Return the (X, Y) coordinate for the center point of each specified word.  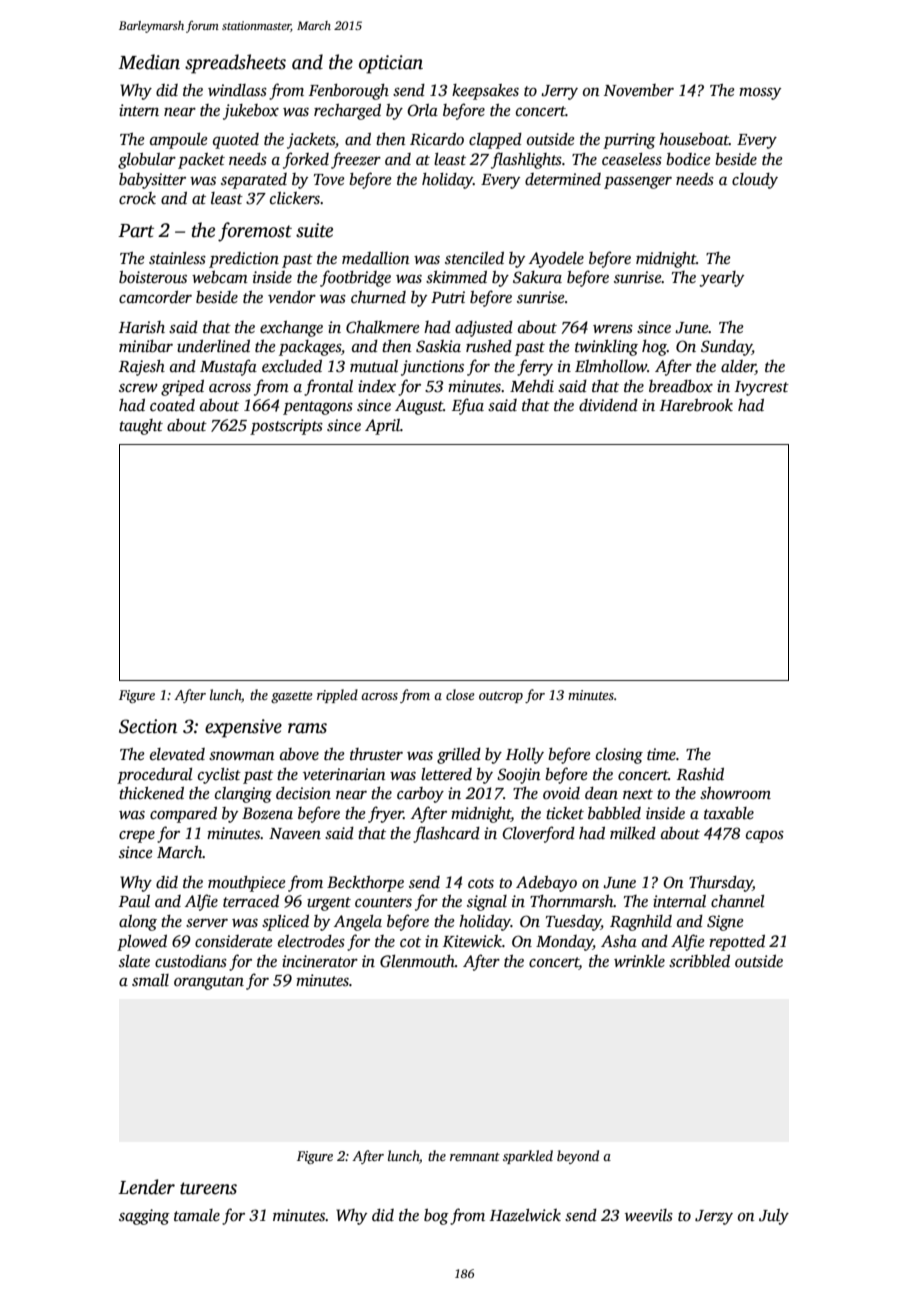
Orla (422, 110)
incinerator (320, 961)
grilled (459, 756)
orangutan (209, 983)
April (382, 427)
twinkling (606, 348)
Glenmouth (417, 961)
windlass (237, 90)
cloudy (755, 181)
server (207, 923)
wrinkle (639, 961)
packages (310, 348)
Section (148, 726)
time (661, 754)
